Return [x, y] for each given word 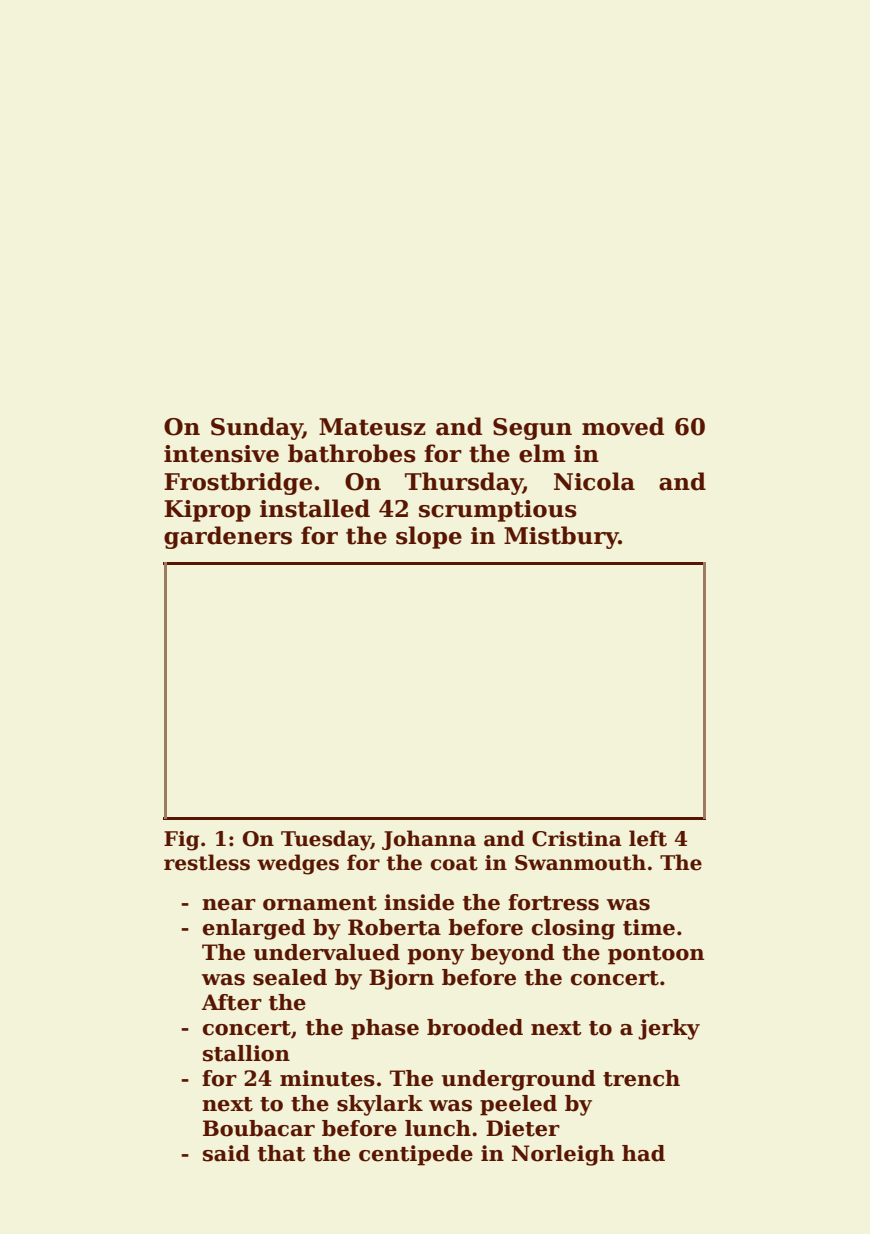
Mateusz [372, 427]
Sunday [257, 428]
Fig [182, 841]
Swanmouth [580, 862]
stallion [246, 1053]
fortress [553, 902]
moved [623, 426]
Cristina [577, 839]
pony [435, 957]
